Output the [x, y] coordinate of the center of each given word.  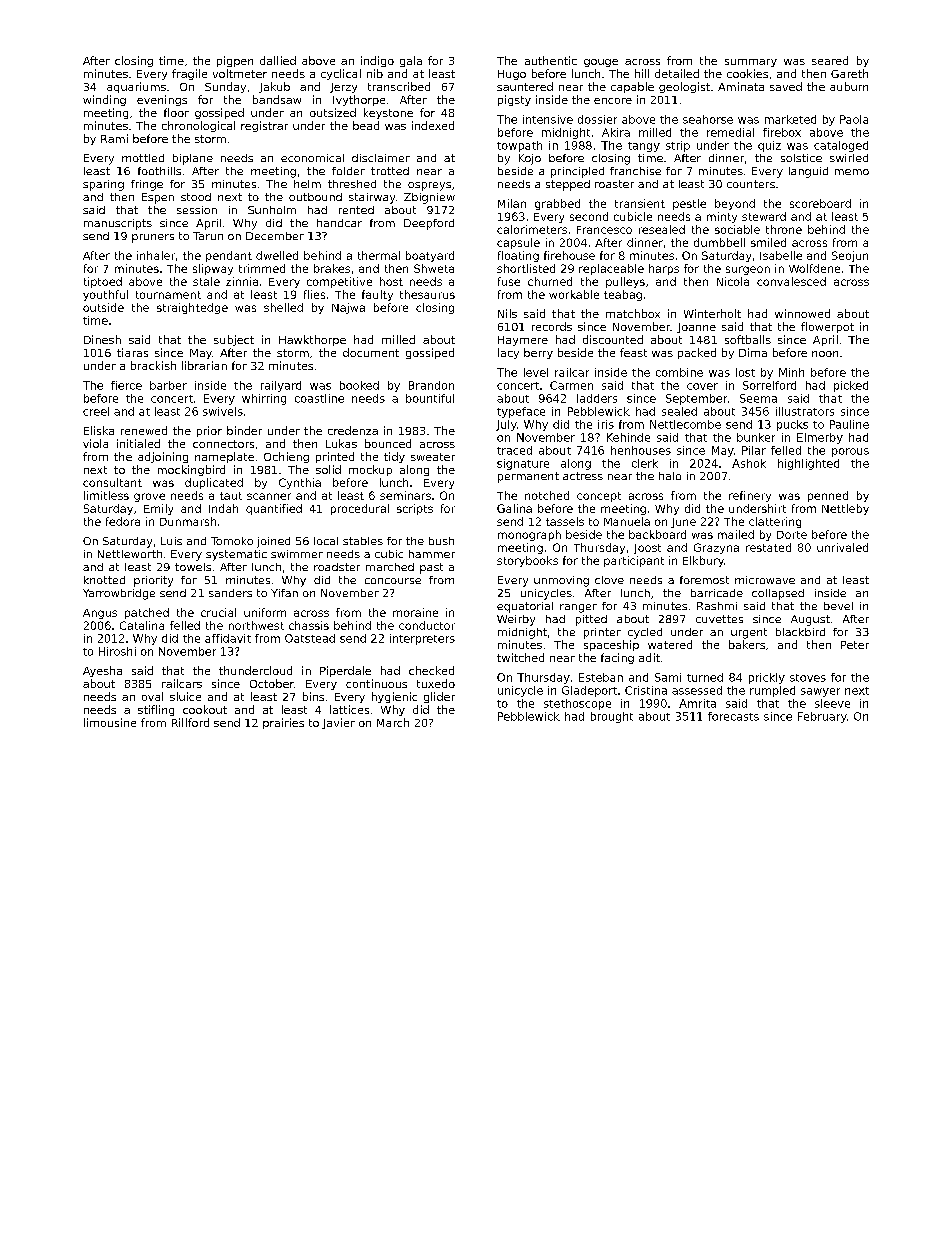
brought [612, 717]
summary [751, 63]
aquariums [136, 87]
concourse [393, 581]
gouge [601, 63]
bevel [838, 606]
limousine [110, 722]
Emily [158, 509]
